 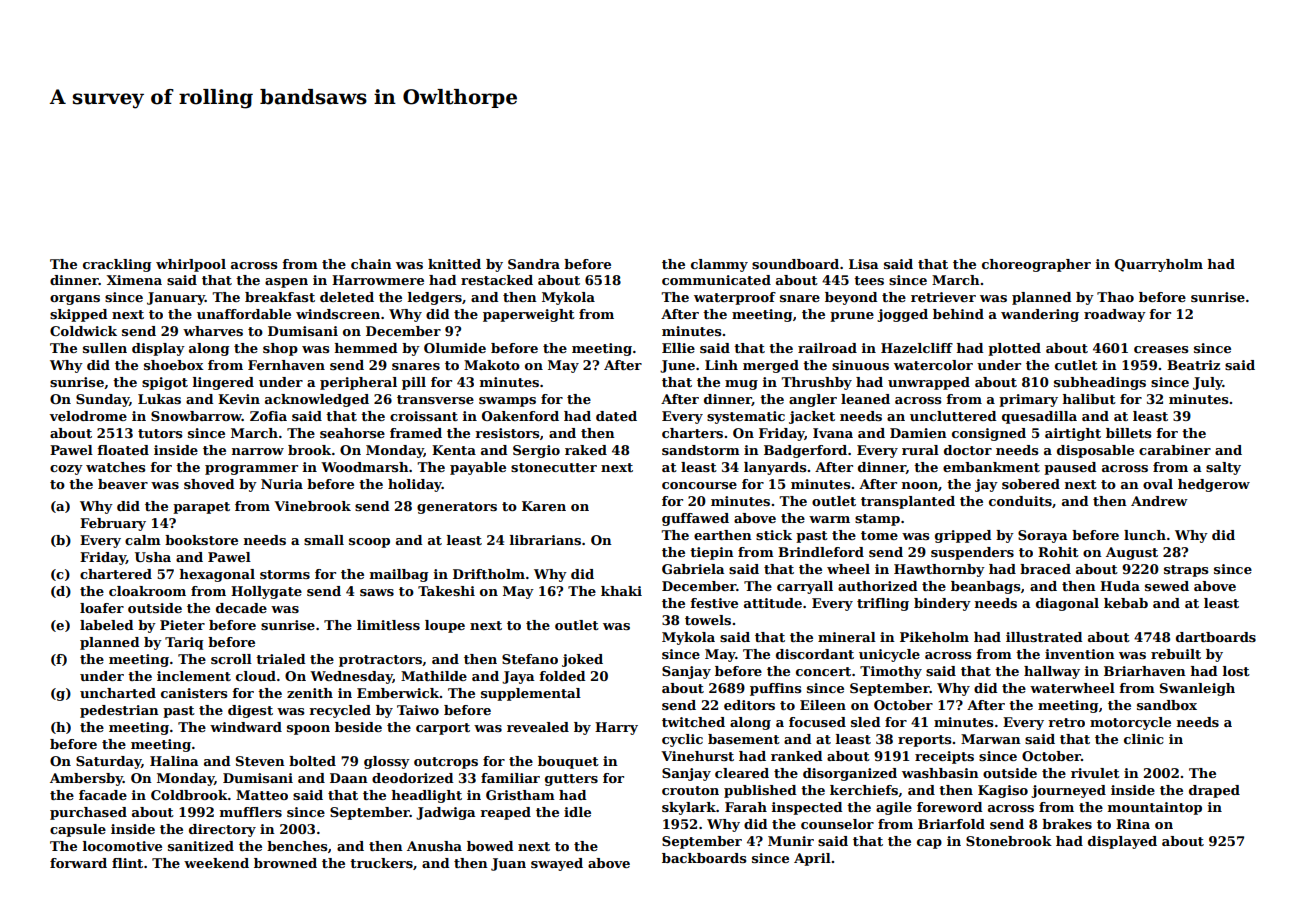 What do you see at coordinates (815, 654) in the screenshot?
I see `discordant` at bounding box center [815, 654].
